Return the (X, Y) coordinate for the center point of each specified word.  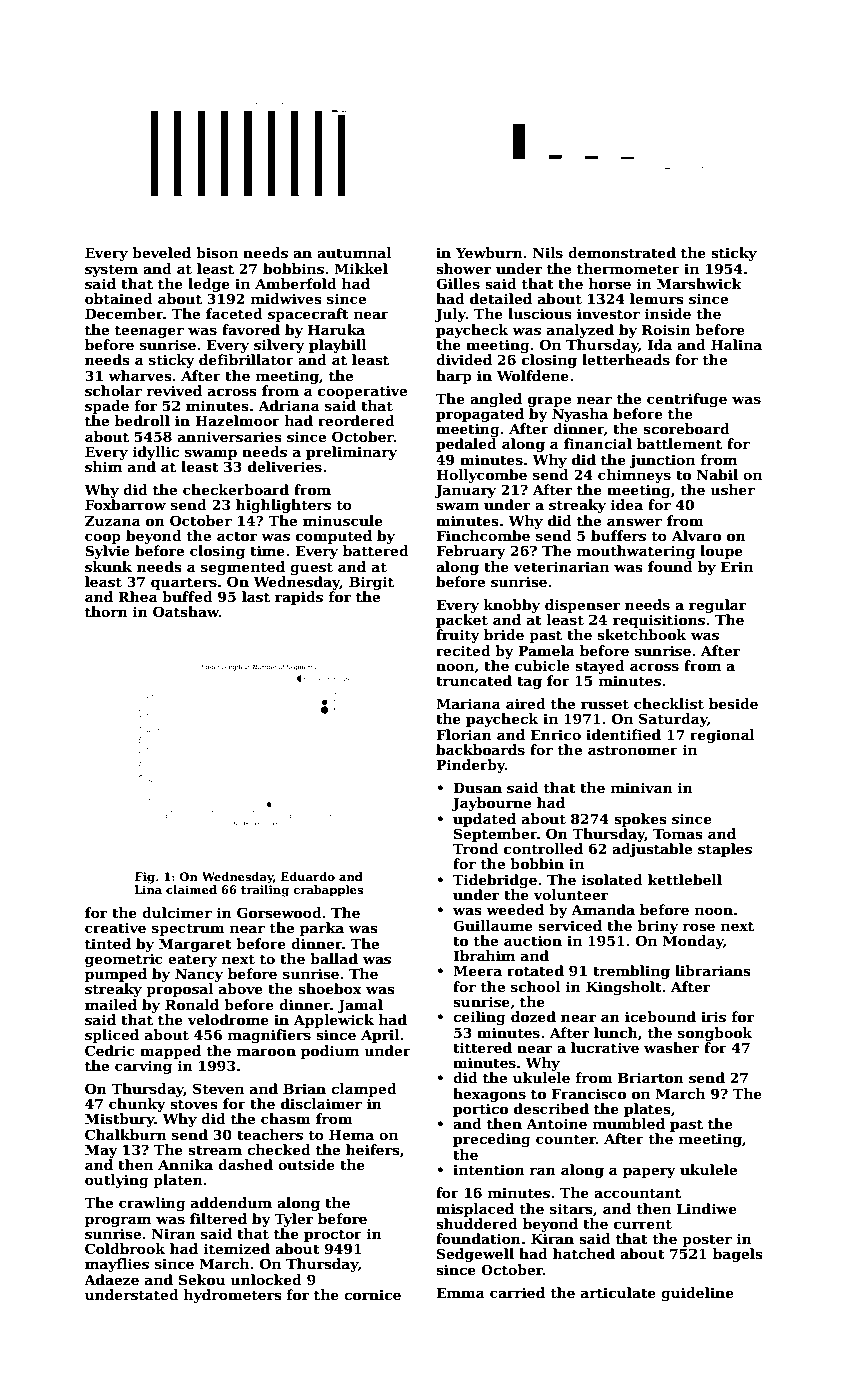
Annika (185, 1164)
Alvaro (696, 535)
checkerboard (236, 489)
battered (376, 550)
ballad (334, 958)
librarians (713, 970)
